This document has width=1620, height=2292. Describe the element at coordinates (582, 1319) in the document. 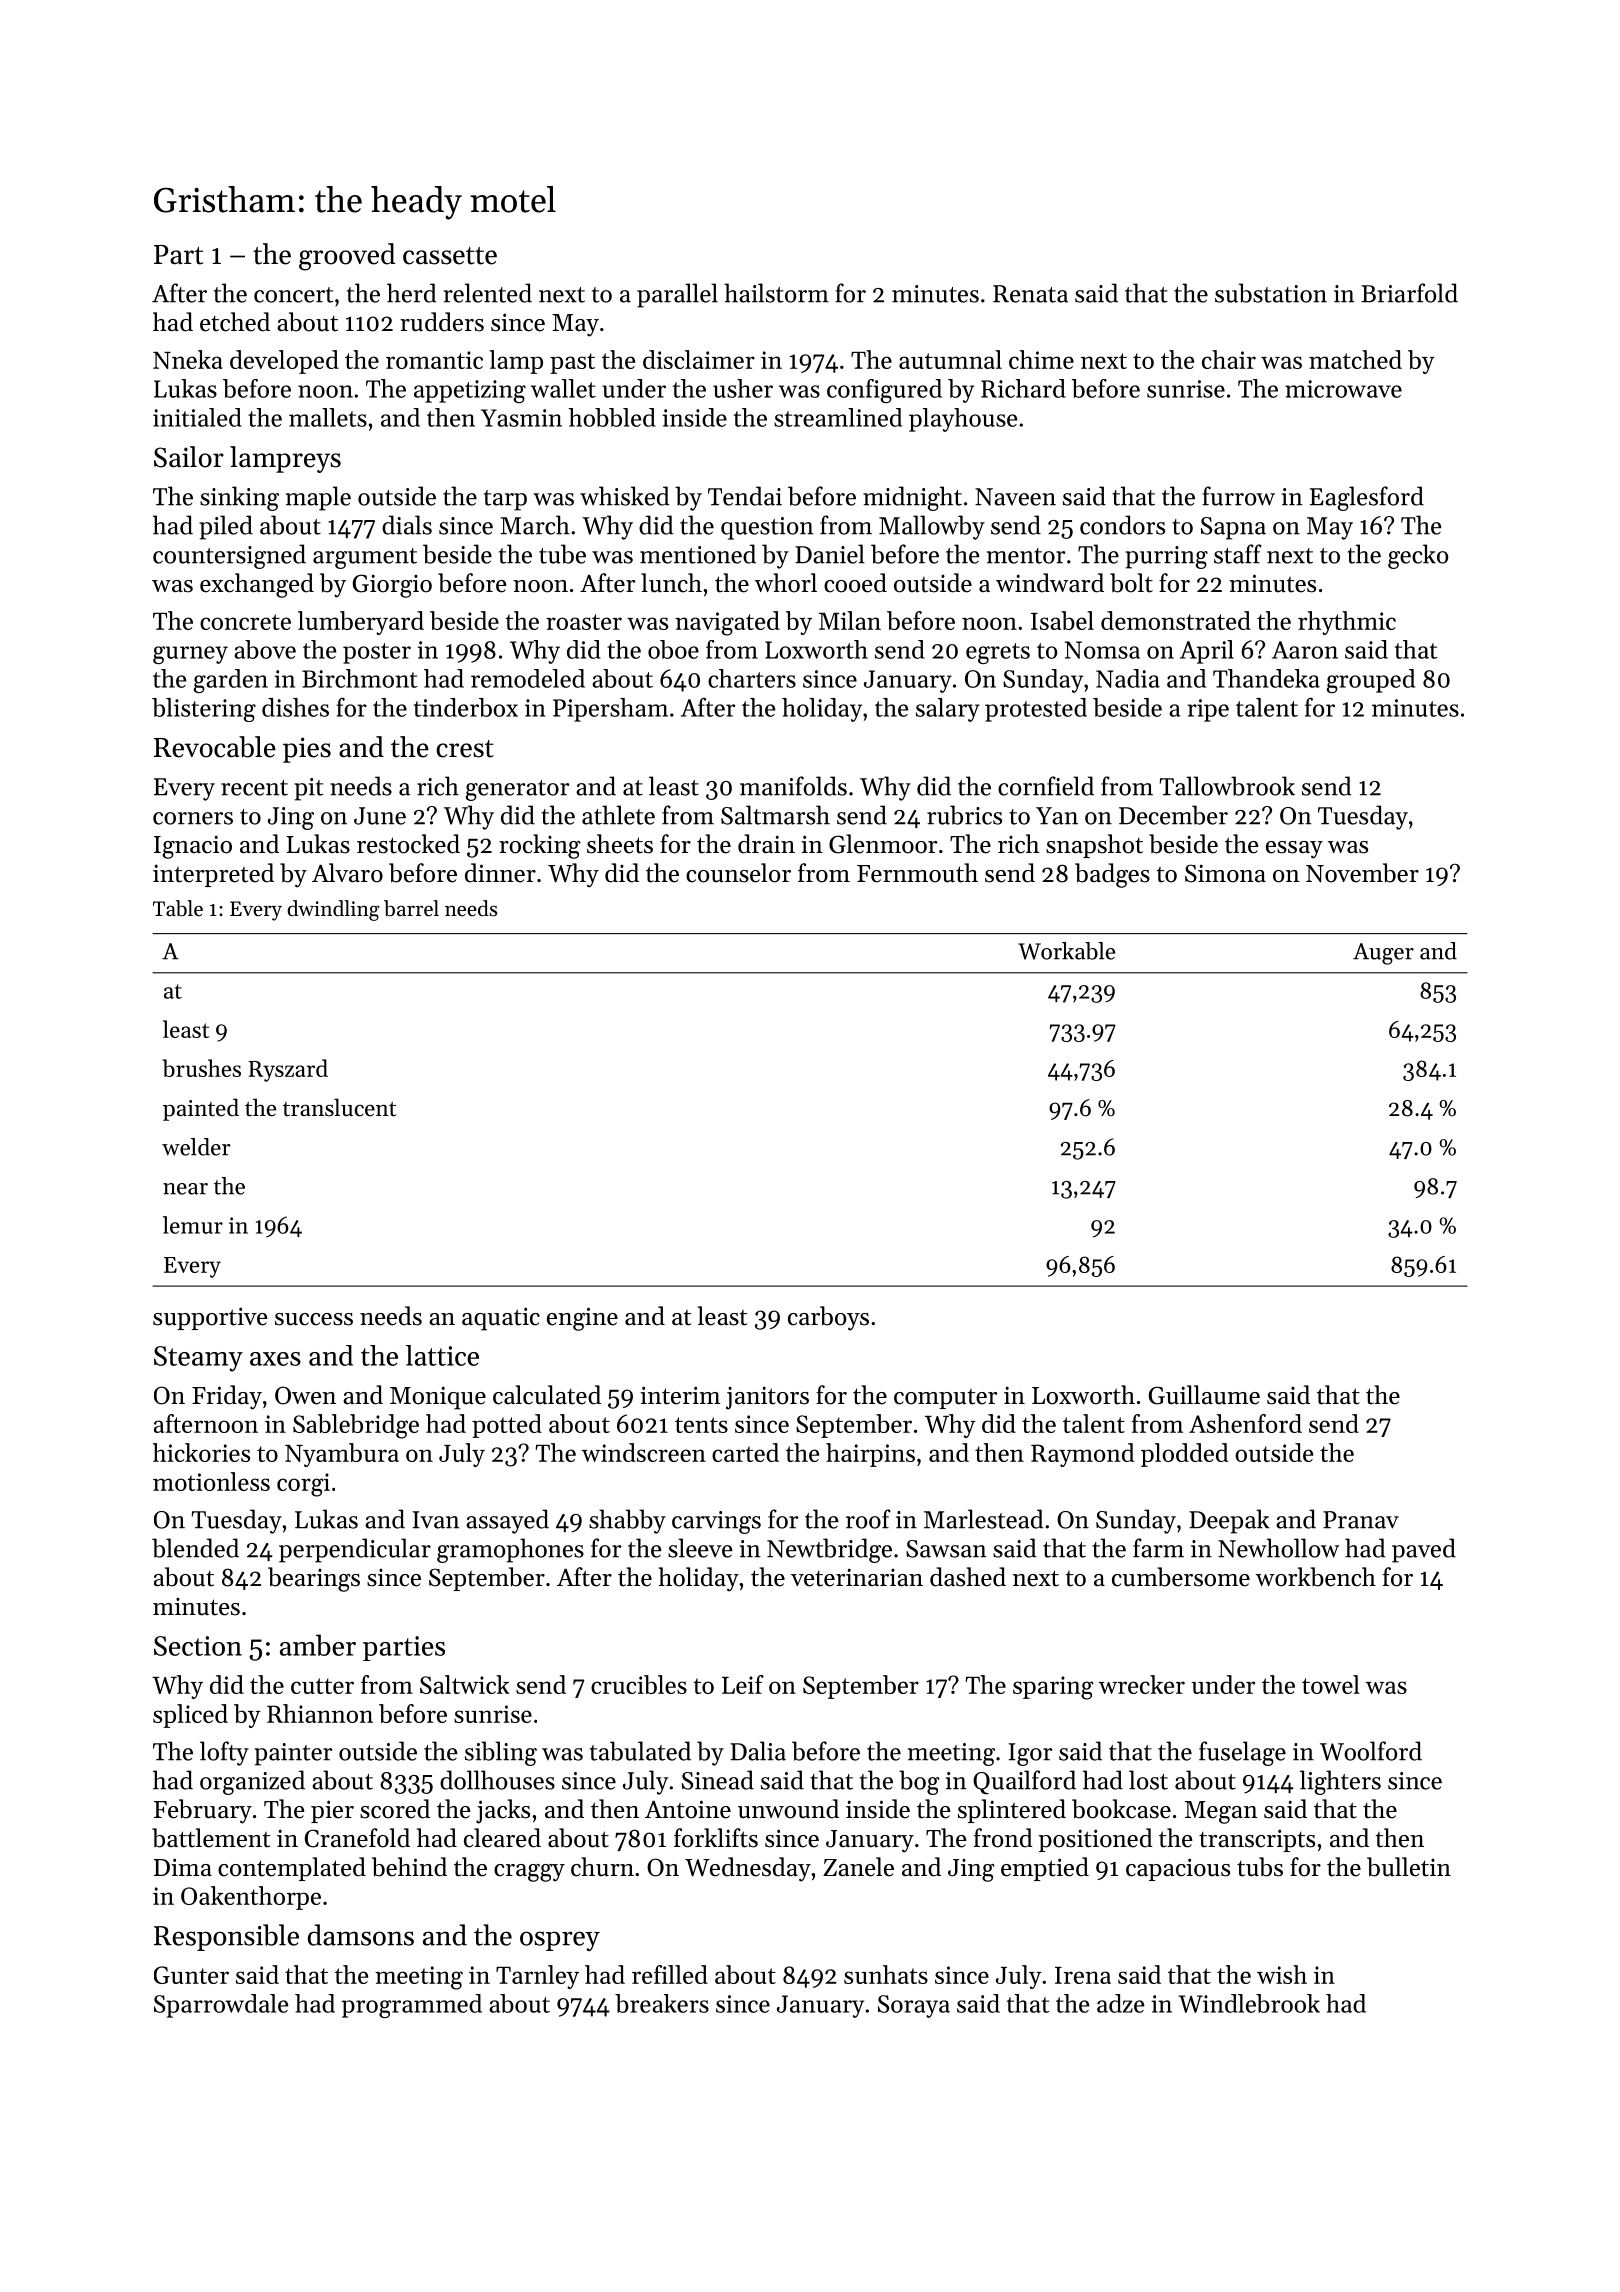

I see `engine` at that location.
